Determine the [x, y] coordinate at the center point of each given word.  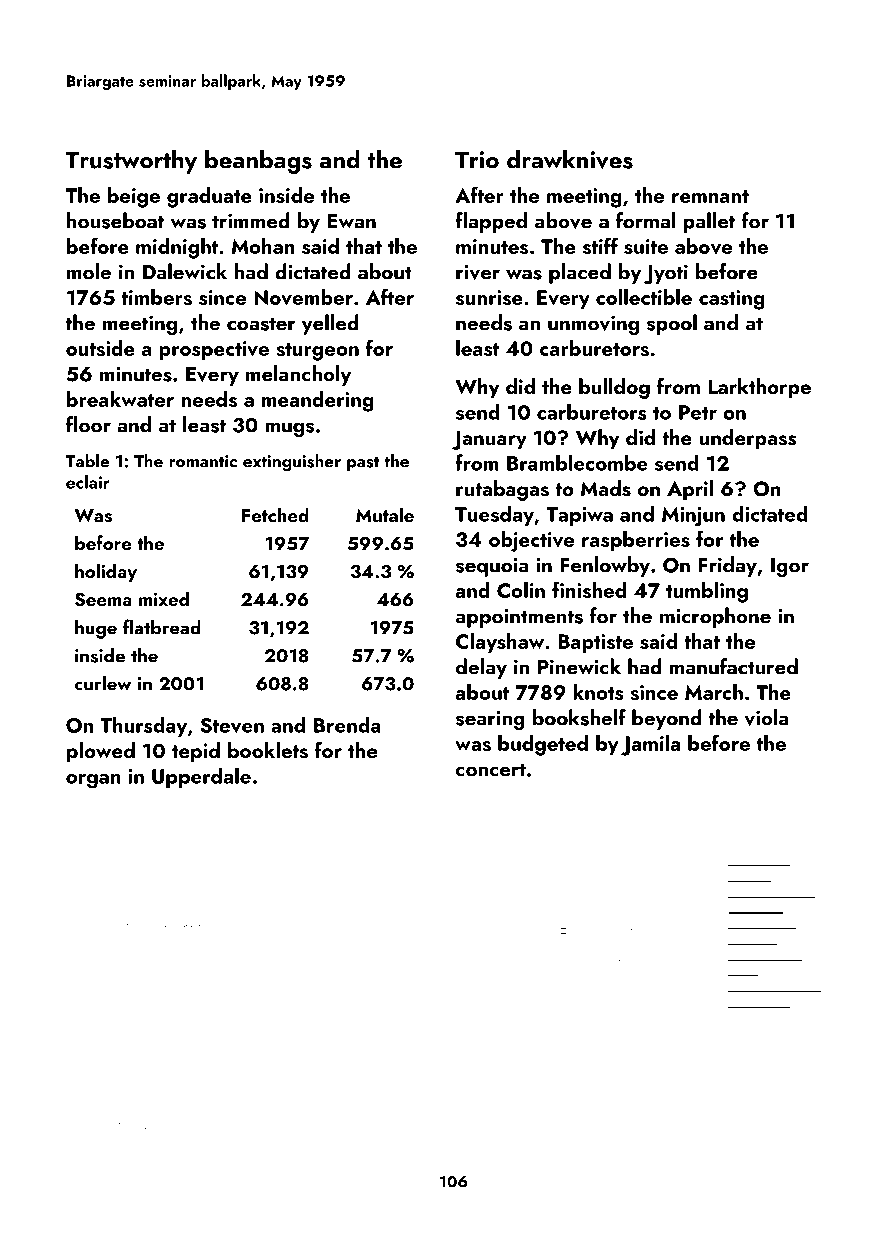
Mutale [385, 514]
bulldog [614, 388]
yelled [330, 324]
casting [732, 300]
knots [598, 692]
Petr [698, 412]
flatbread [162, 627]
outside [100, 348]
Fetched [275, 514]
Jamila [650, 745]
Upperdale [201, 777]
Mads [606, 488]
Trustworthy [131, 161]
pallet [709, 222]
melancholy [298, 375]
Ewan [351, 221]
